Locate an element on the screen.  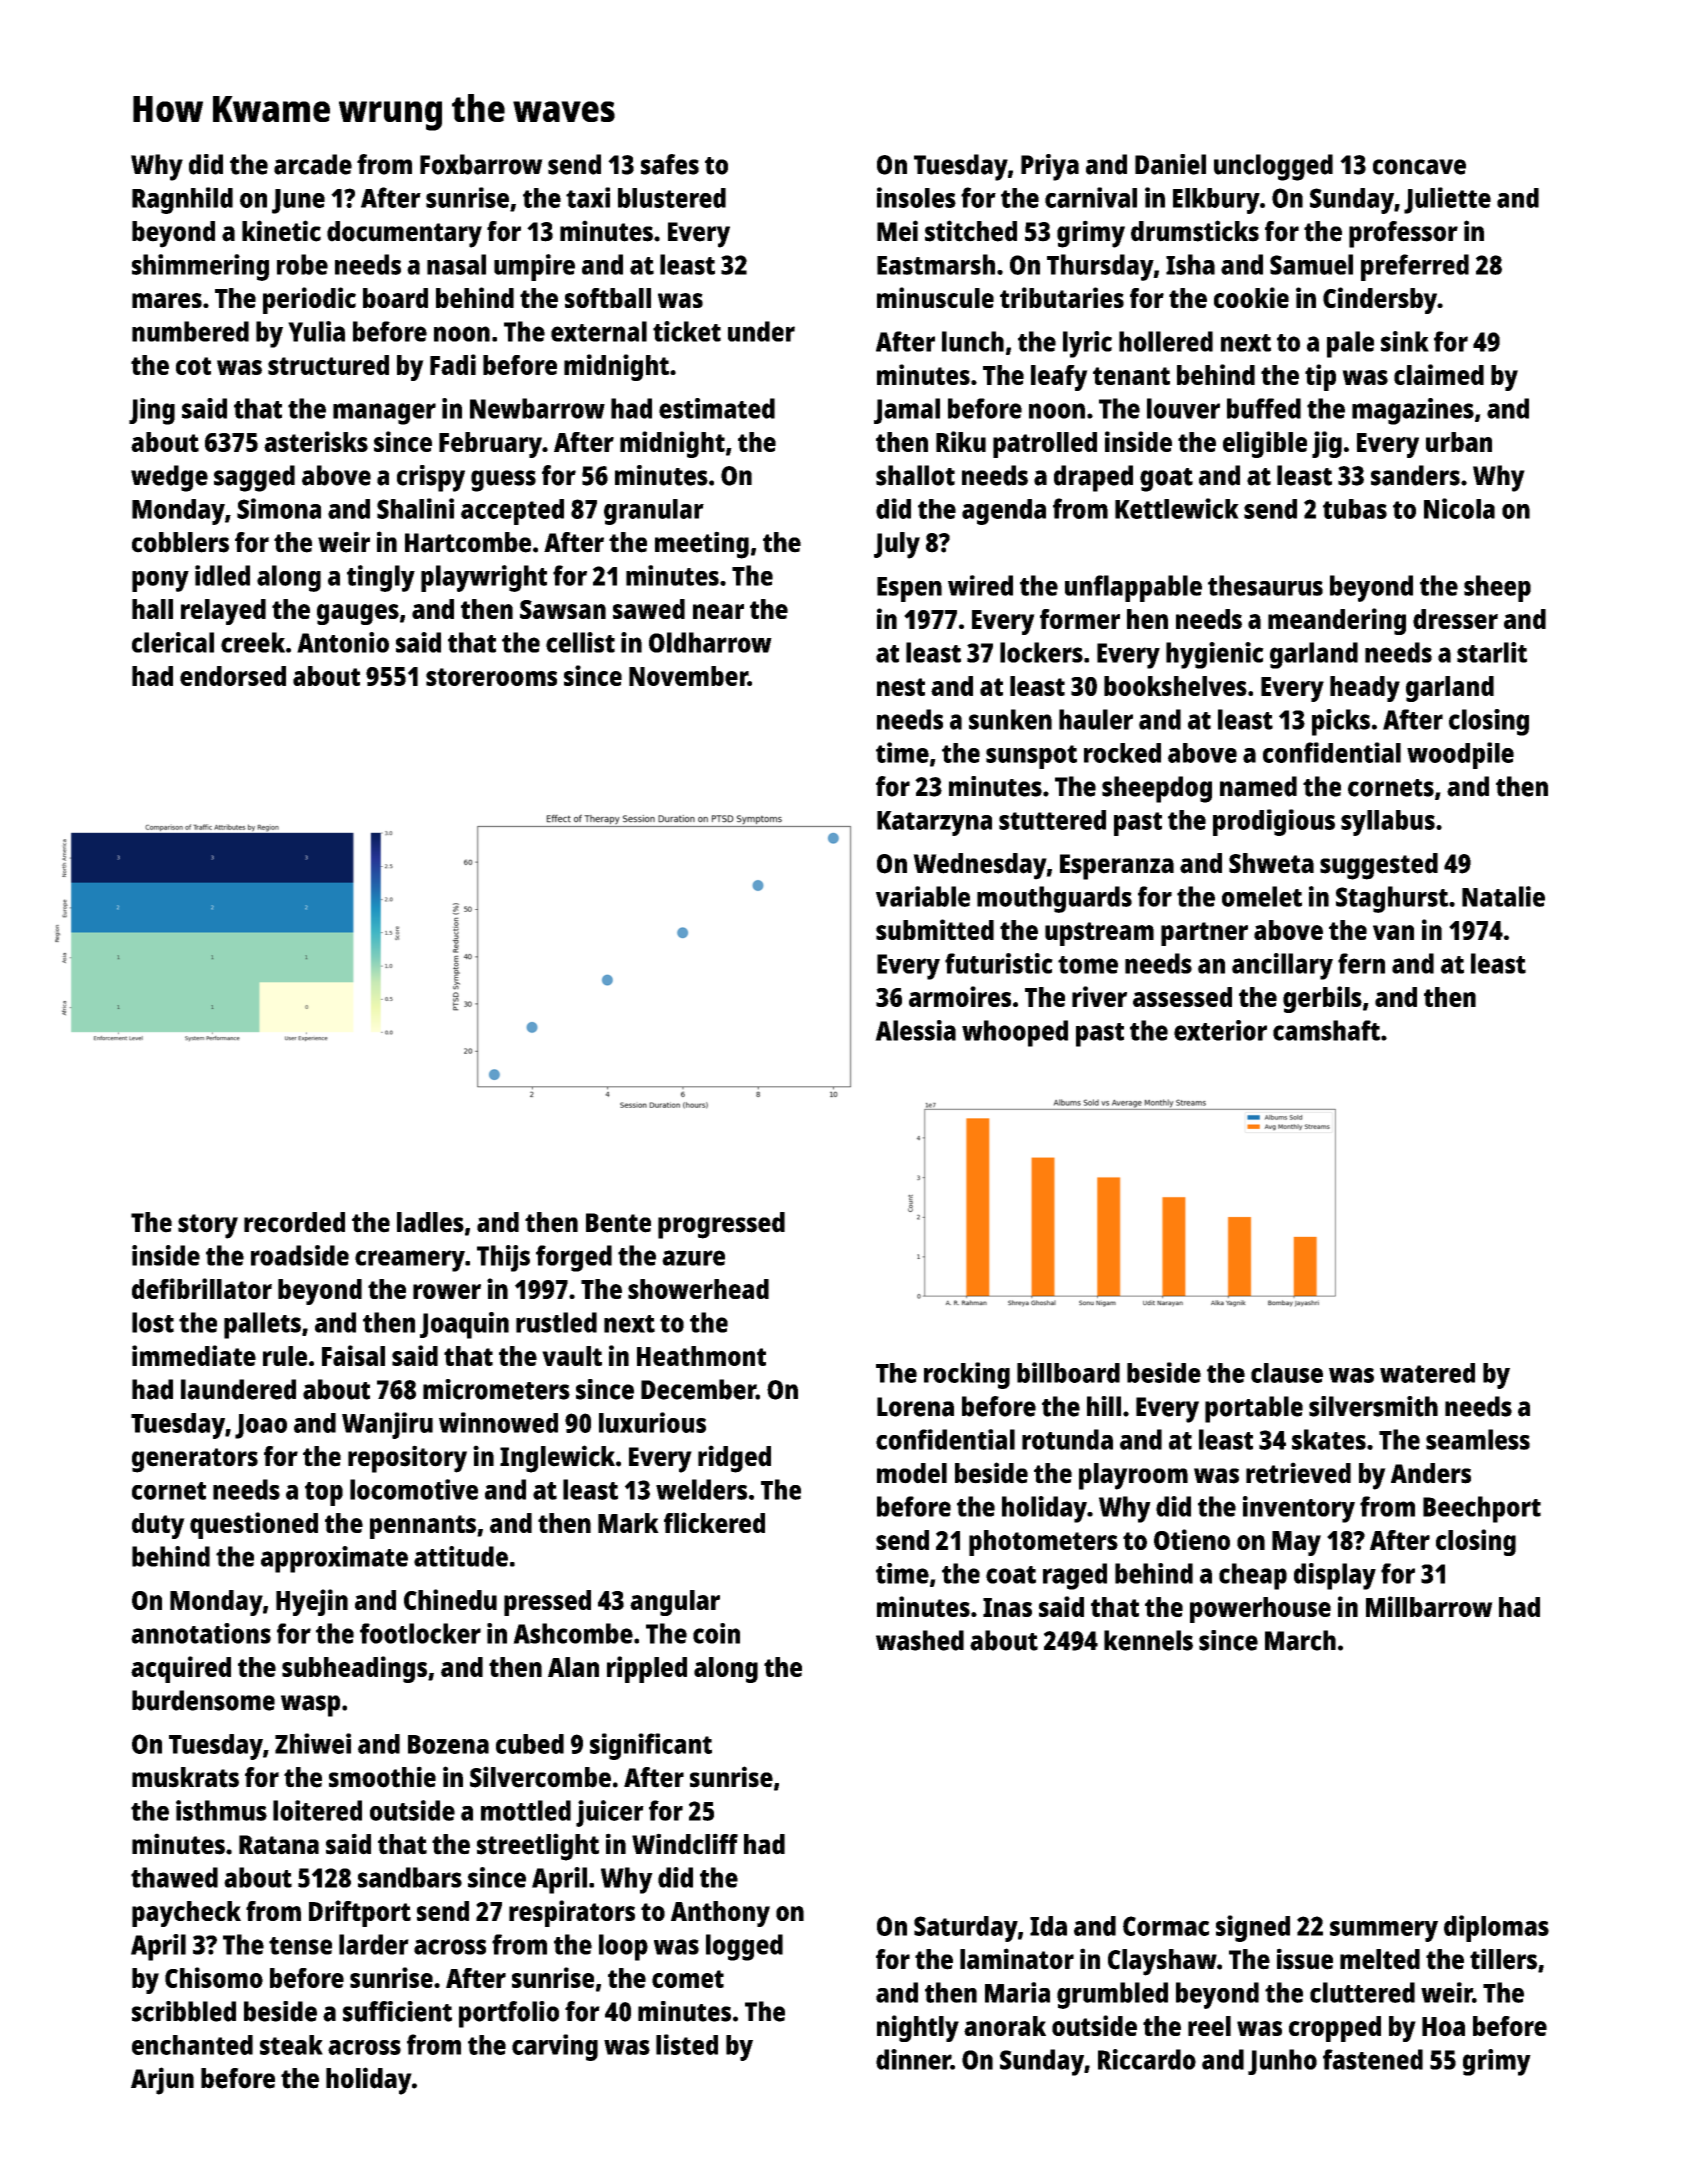
ticket is located at coordinates (687, 331).
